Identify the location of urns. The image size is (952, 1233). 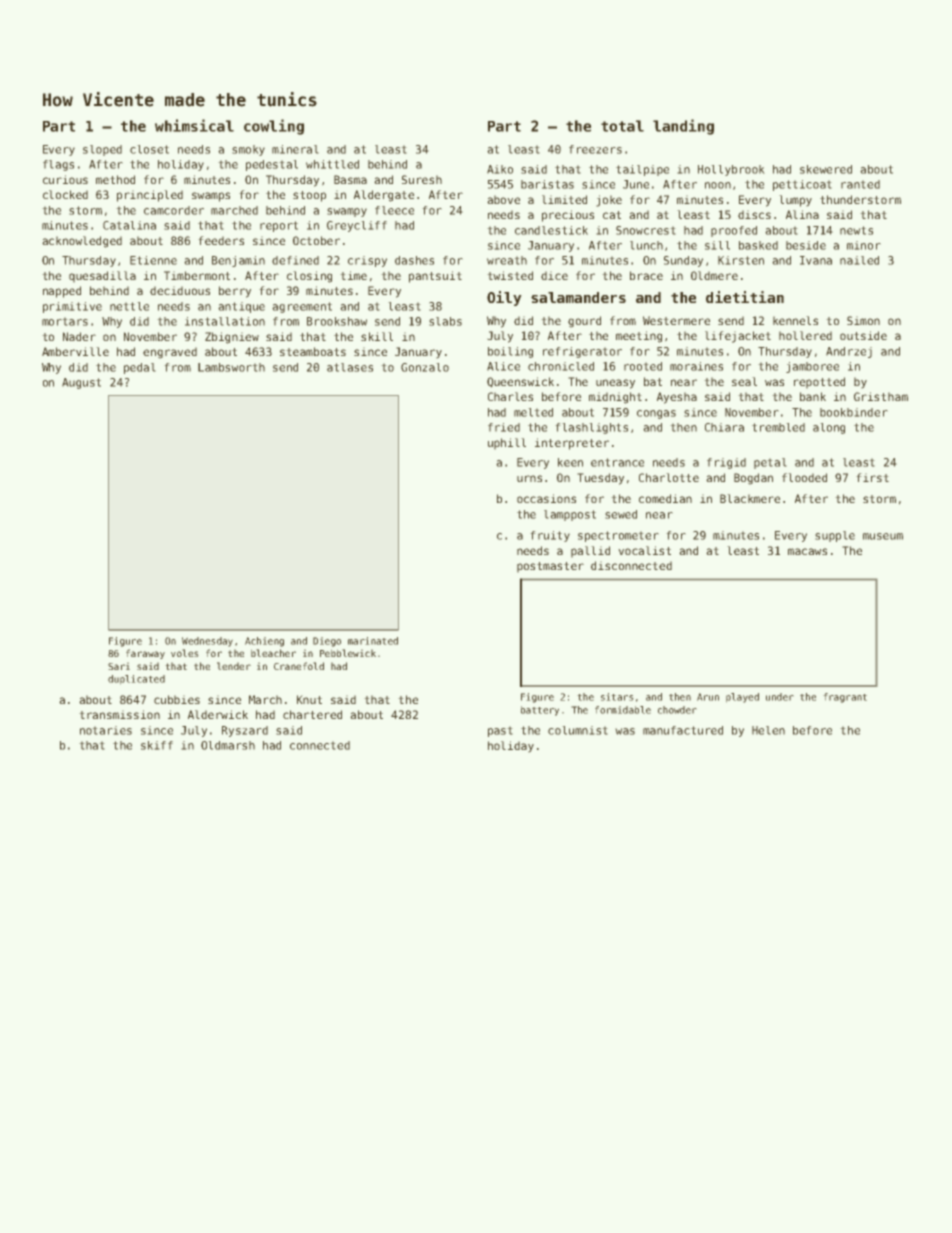
(529, 478).
